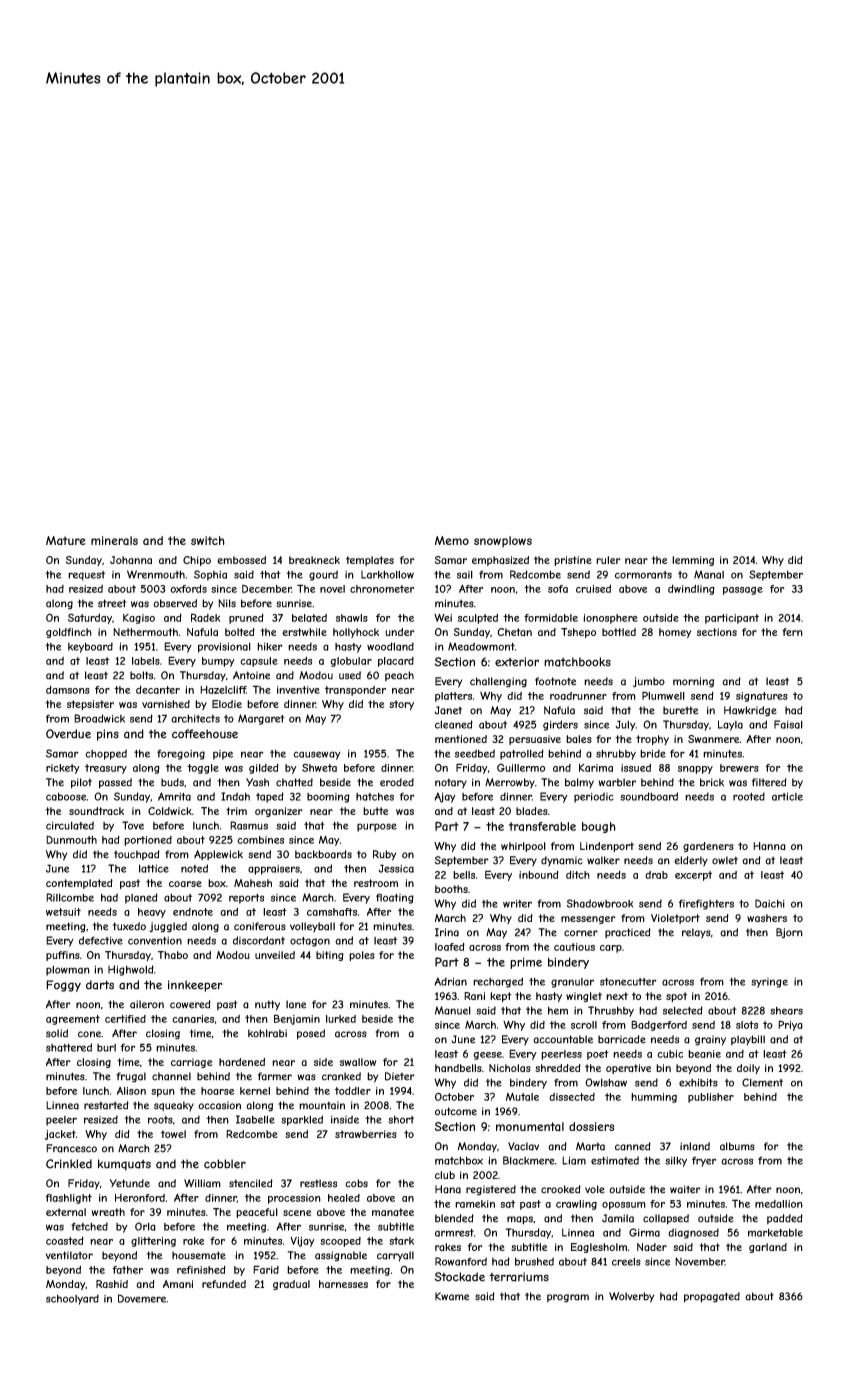  Describe the element at coordinates (400, 1076) in the screenshot. I see `Dieter` at that location.
